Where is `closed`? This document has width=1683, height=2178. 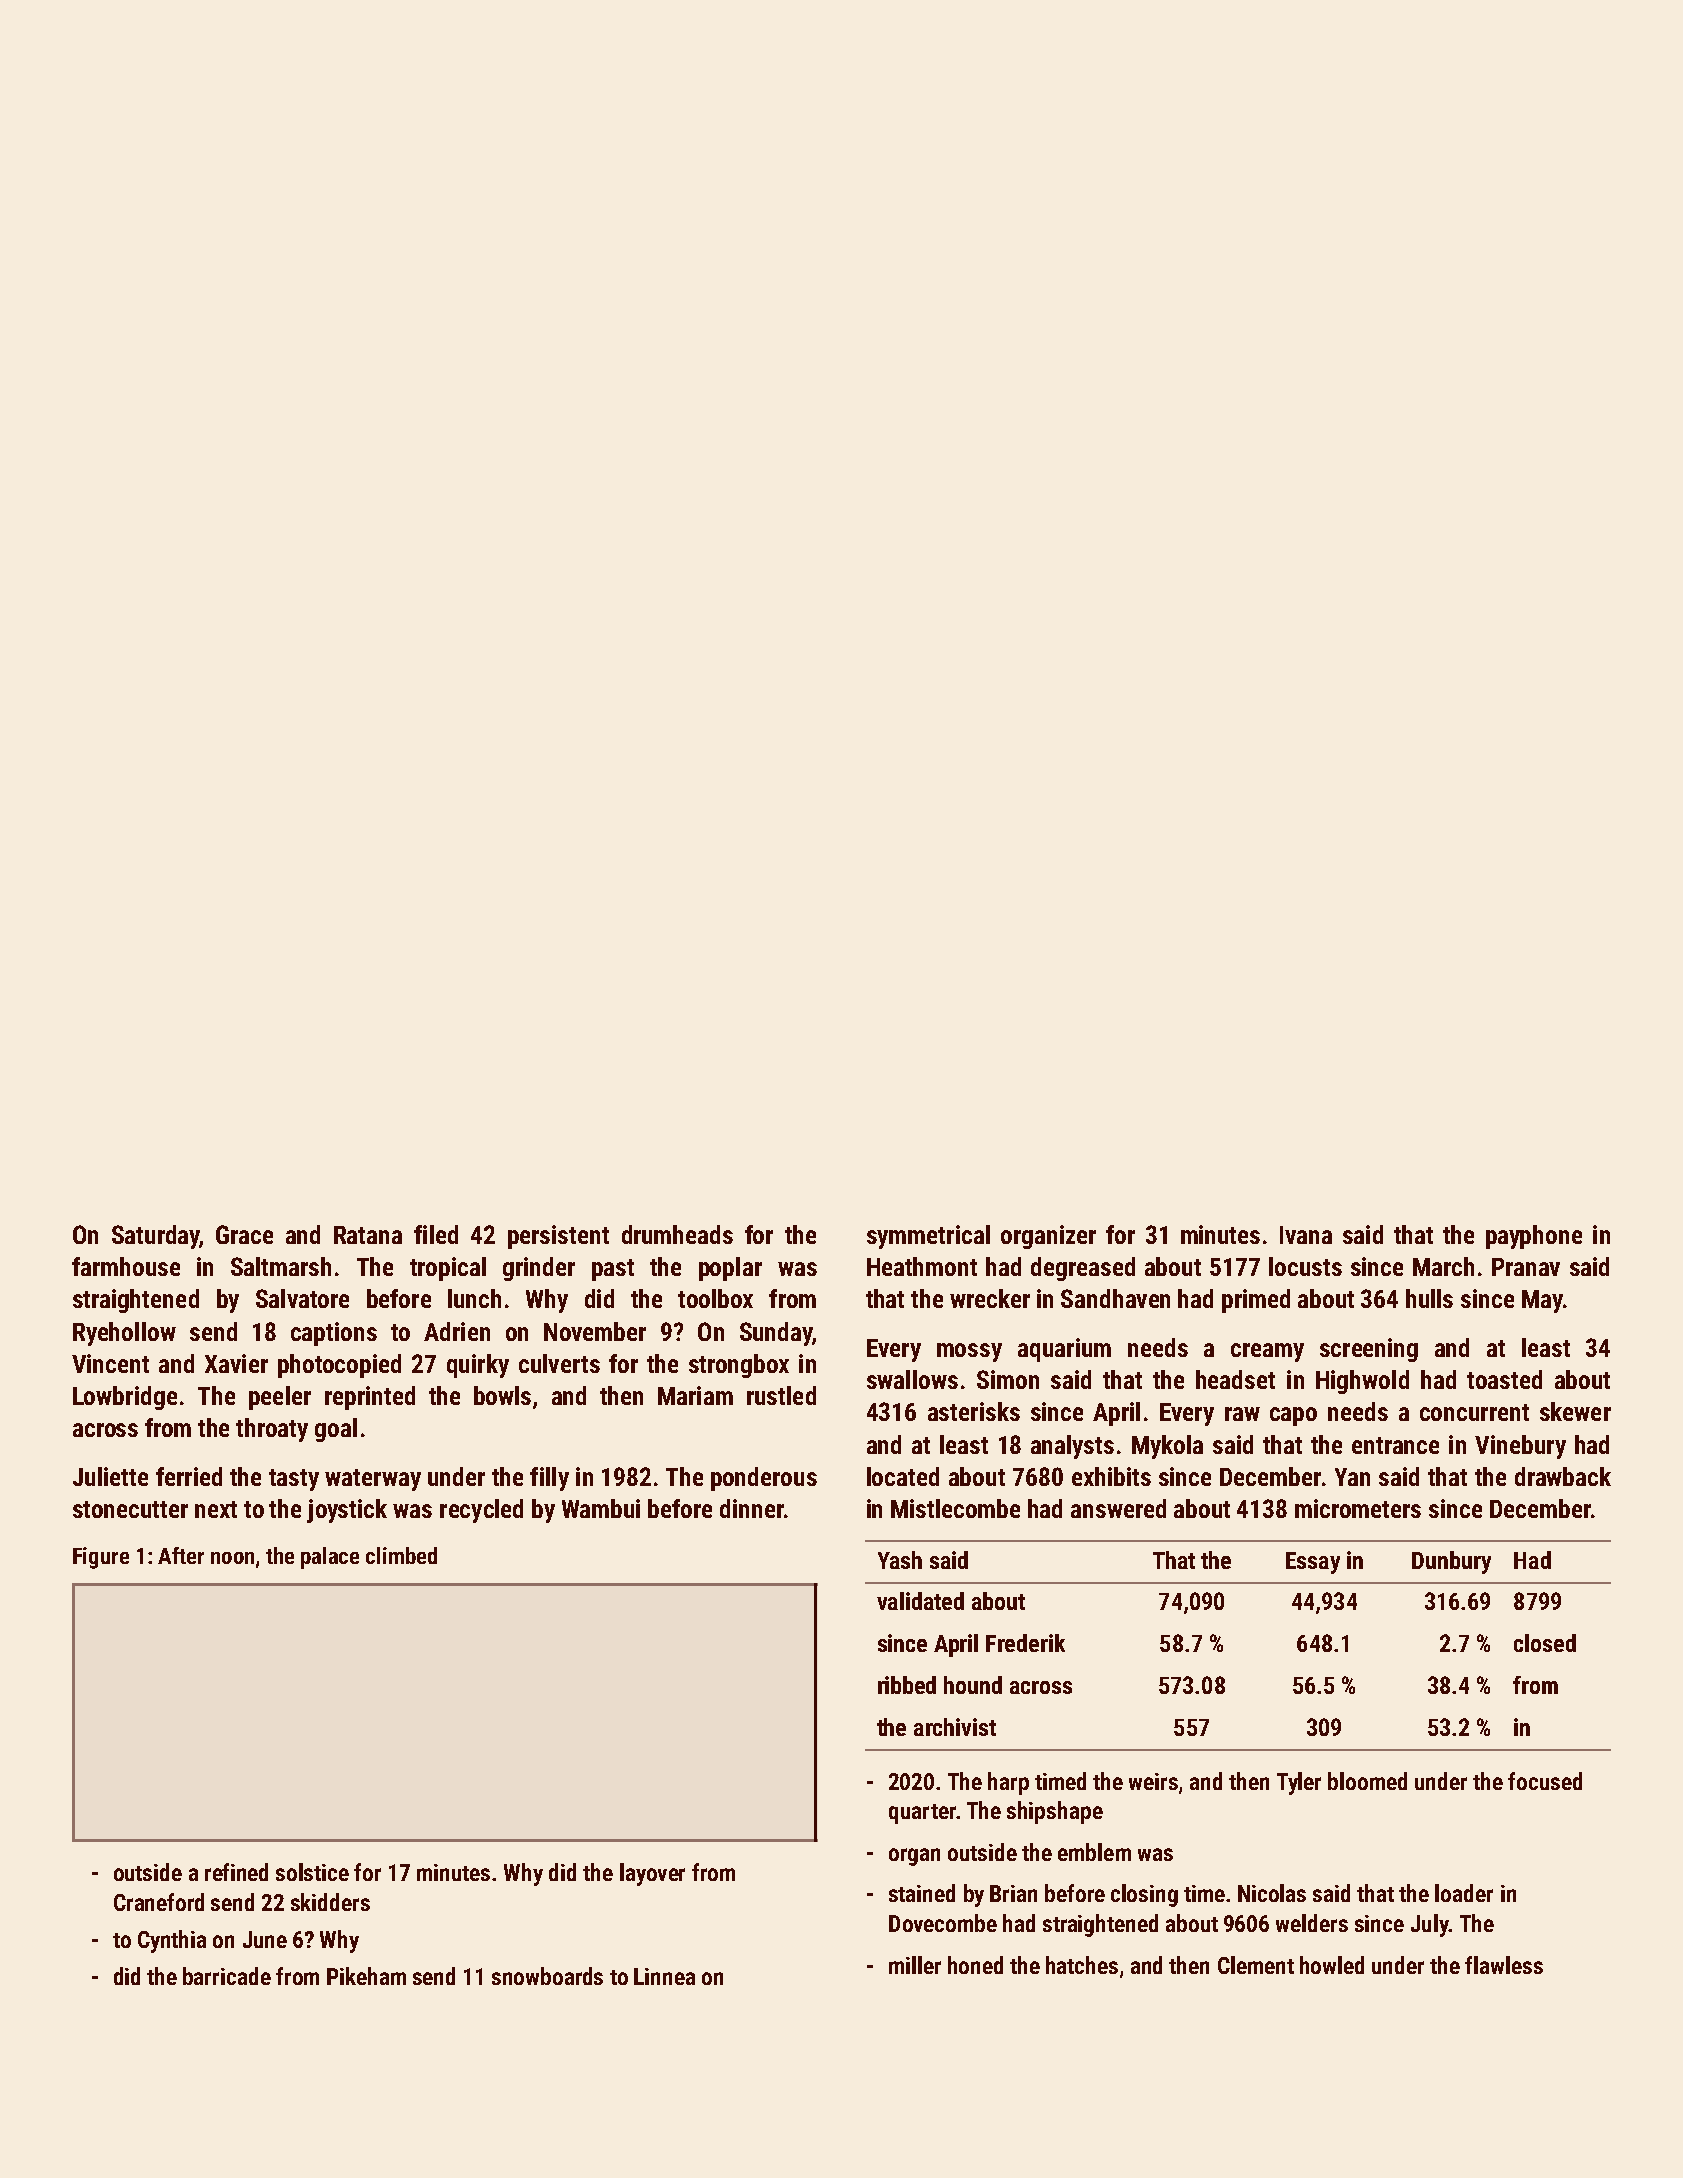
closed is located at coordinates (1545, 1643).
